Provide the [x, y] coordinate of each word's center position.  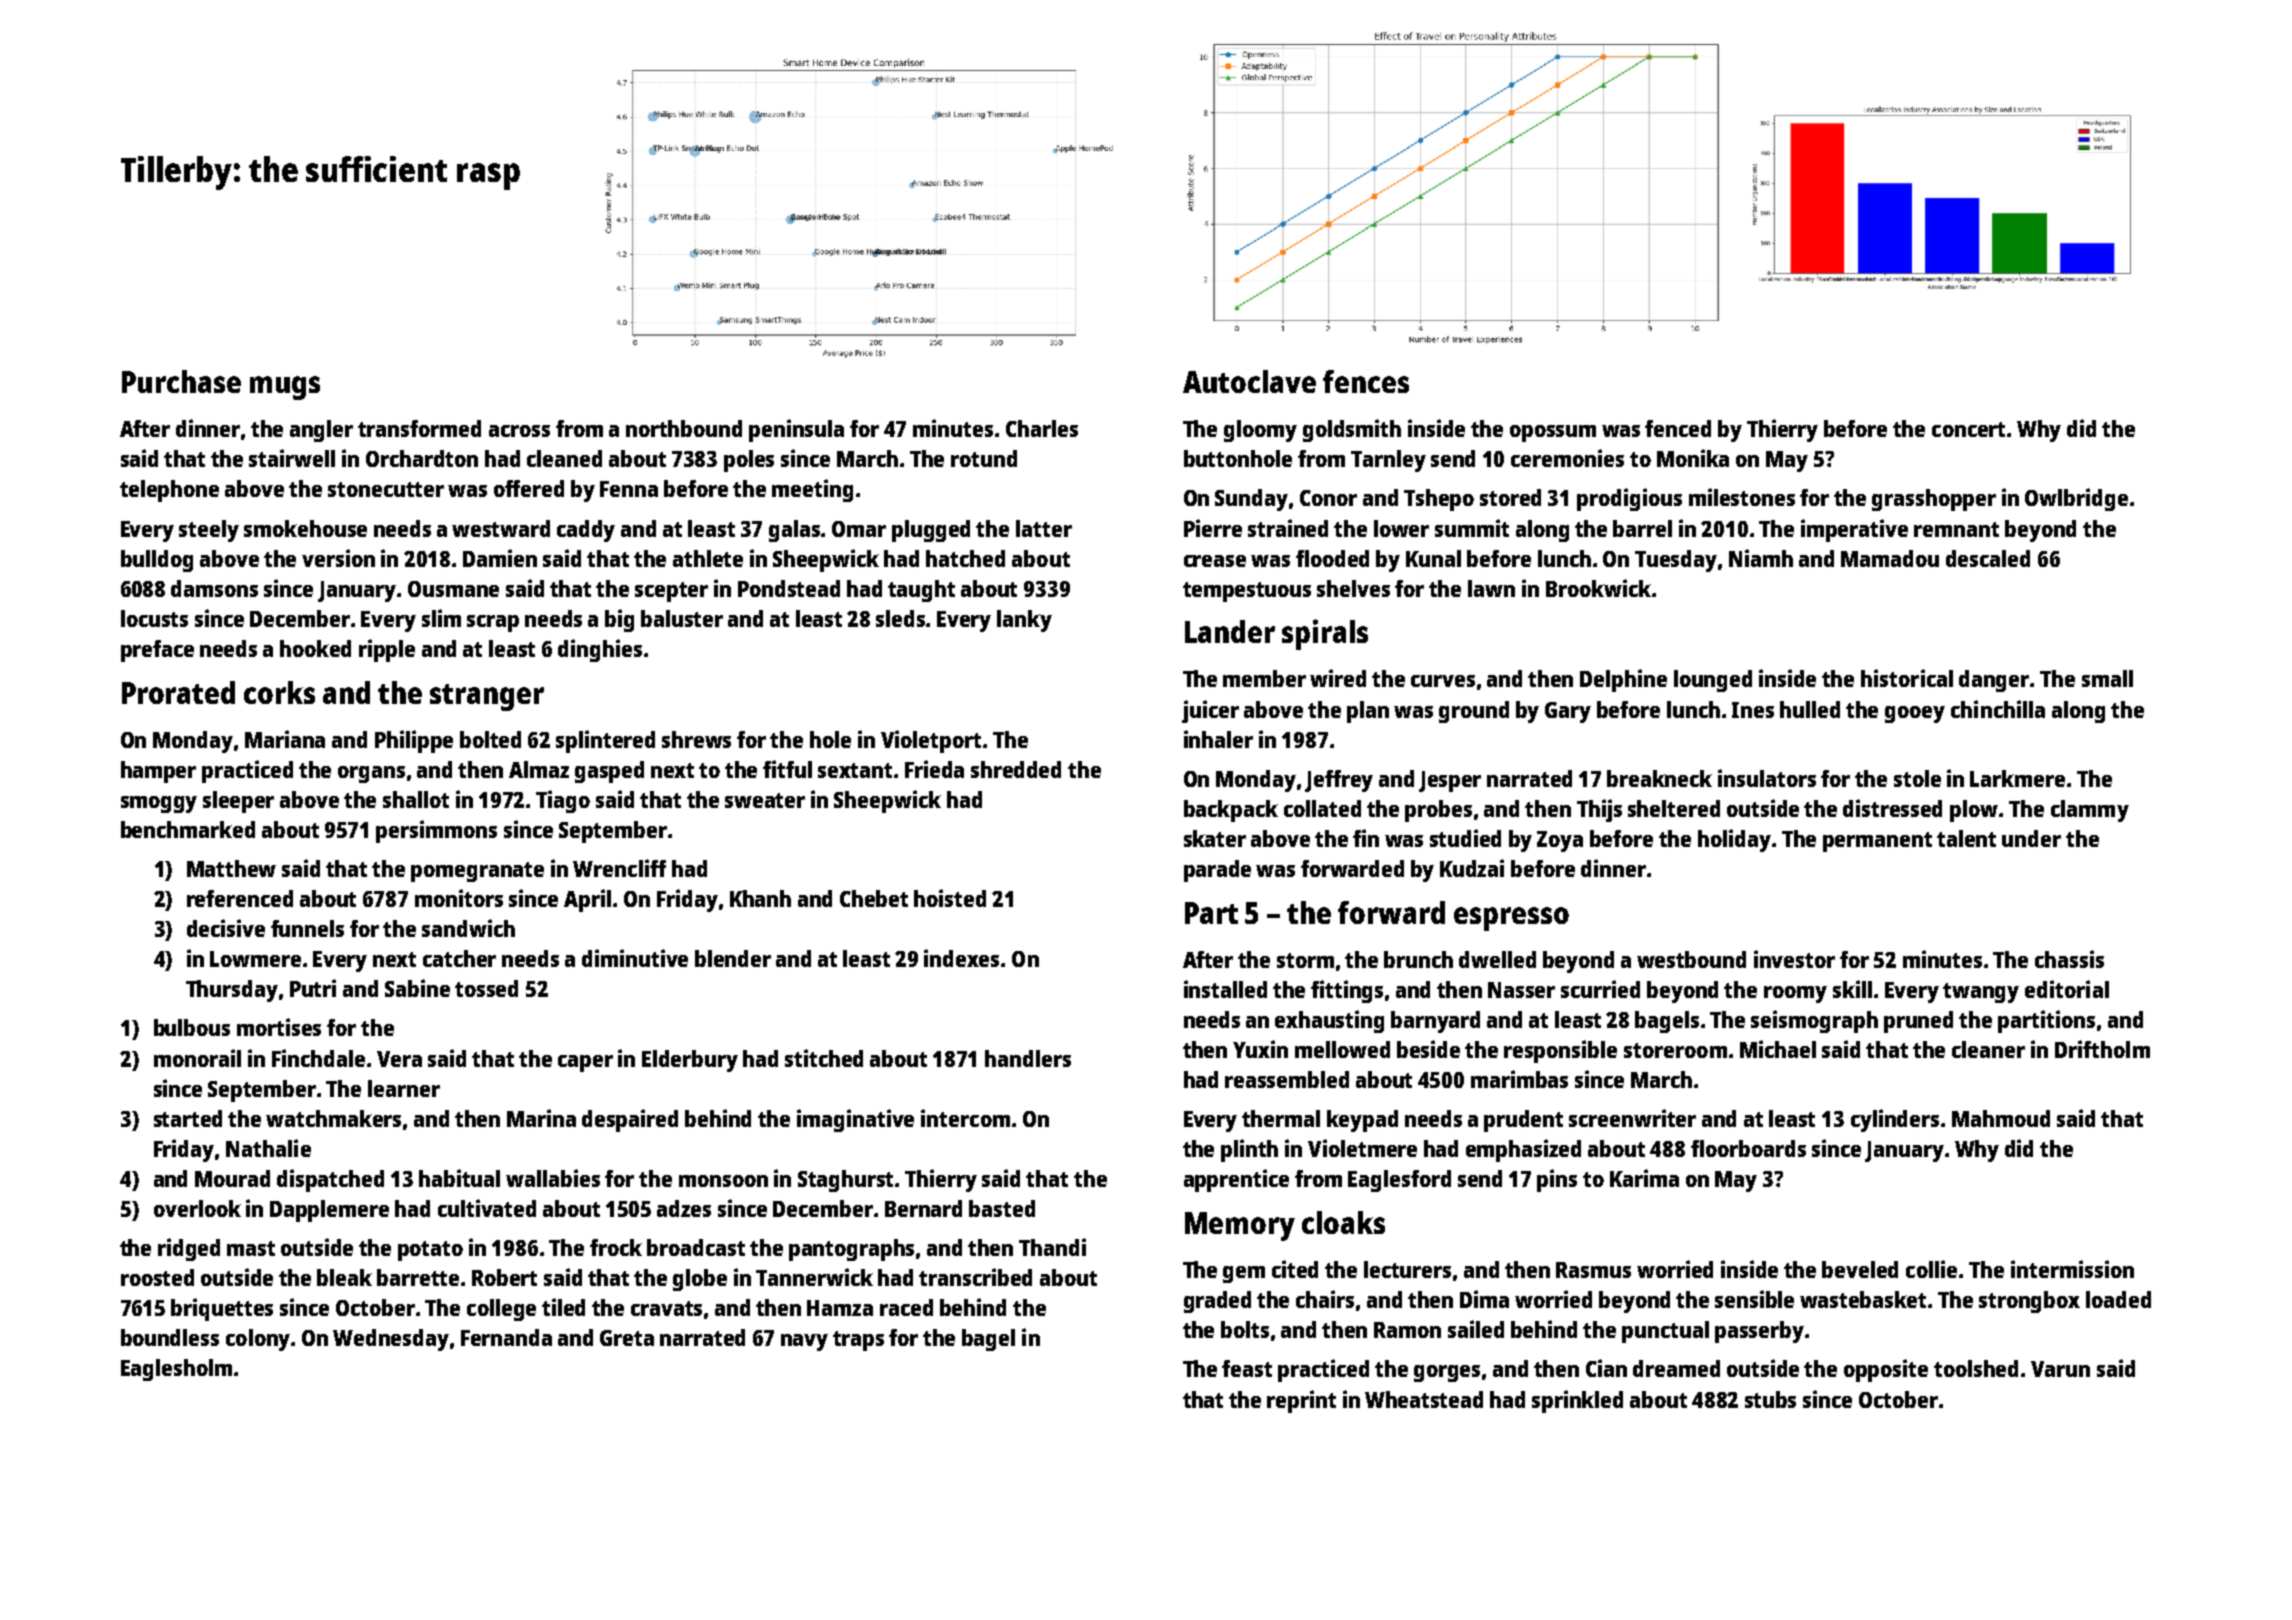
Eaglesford [1399, 1181]
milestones [1742, 497]
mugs [285, 388]
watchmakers [333, 1118]
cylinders [1895, 1120]
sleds [900, 618]
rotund [984, 458]
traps [858, 1341]
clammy [2090, 811]
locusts [154, 618]
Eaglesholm [176, 1370]
